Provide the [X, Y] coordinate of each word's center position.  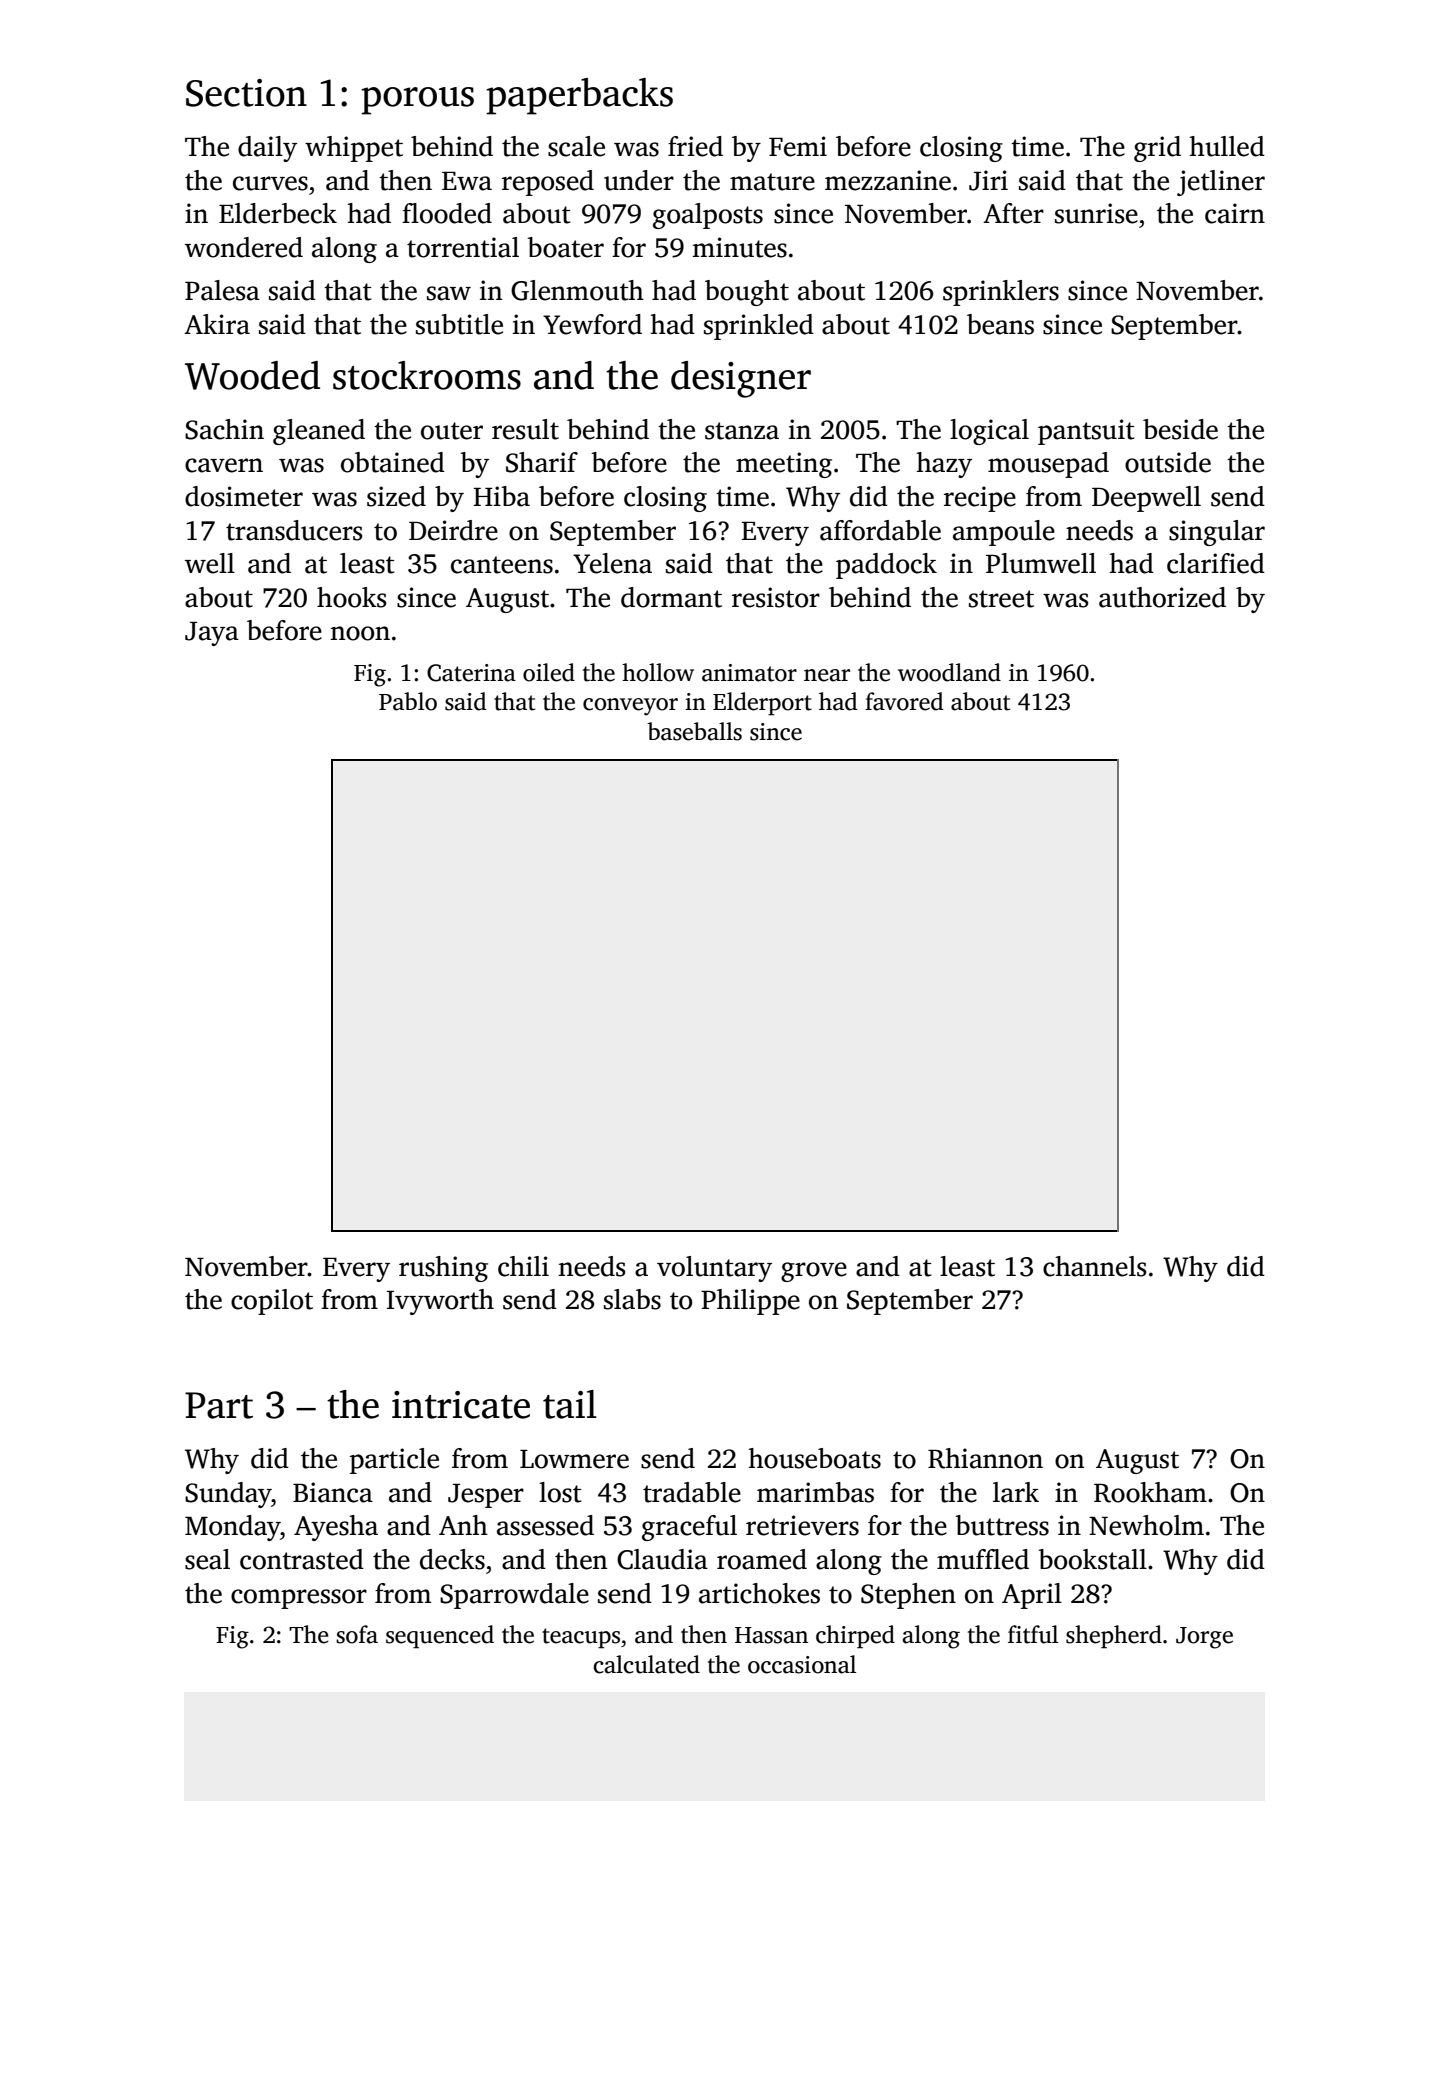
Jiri [988, 180]
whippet [354, 149]
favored [904, 701]
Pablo [408, 701]
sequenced [440, 1637]
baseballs [694, 731]
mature [772, 182]
